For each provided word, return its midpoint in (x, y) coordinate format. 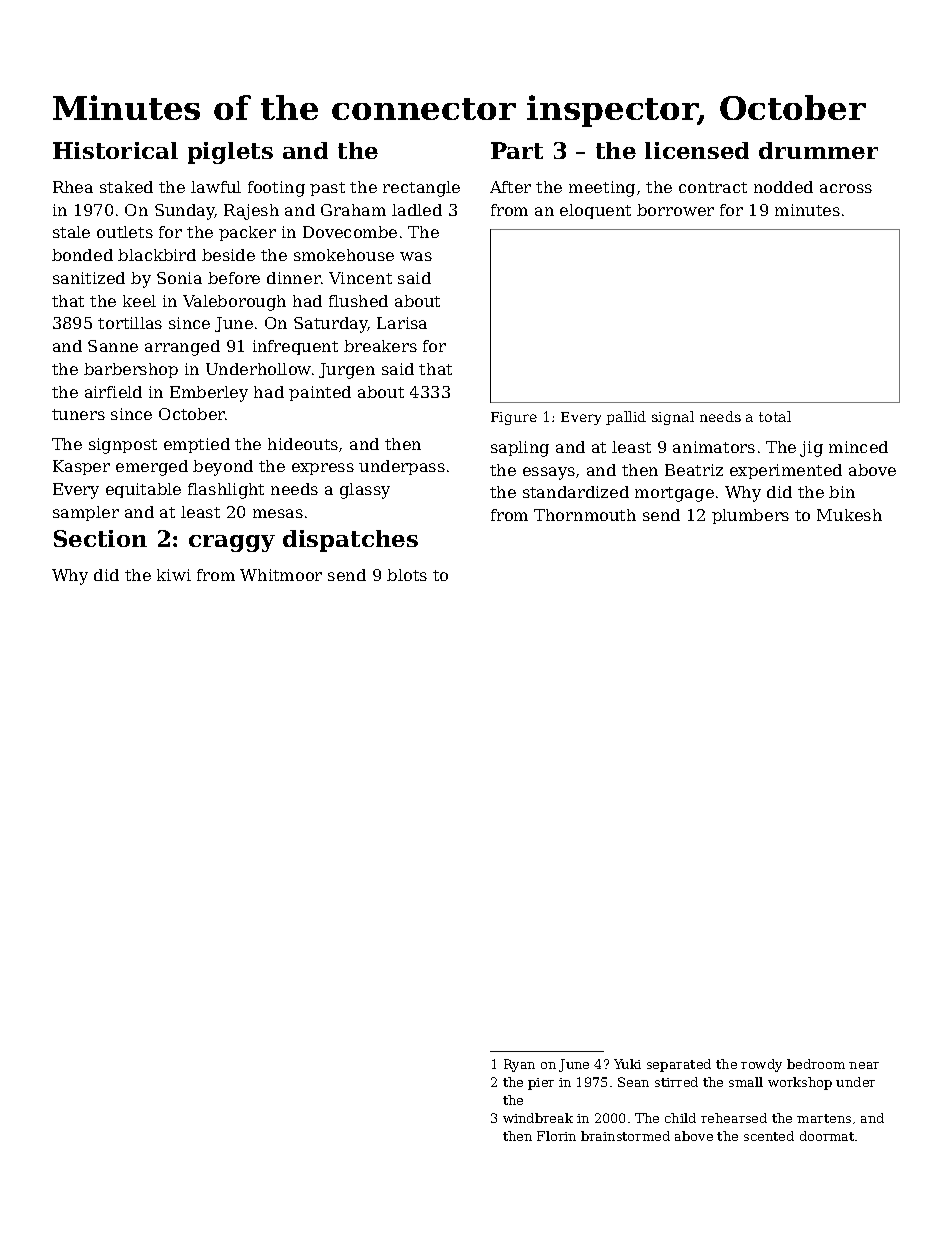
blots (407, 575)
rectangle (421, 189)
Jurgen (347, 371)
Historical (115, 150)
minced (858, 447)
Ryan (519, 1065)
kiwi (174, 575)
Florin (556, 1136)
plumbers (750, 516)
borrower (675, 210)
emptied (197, 445)
